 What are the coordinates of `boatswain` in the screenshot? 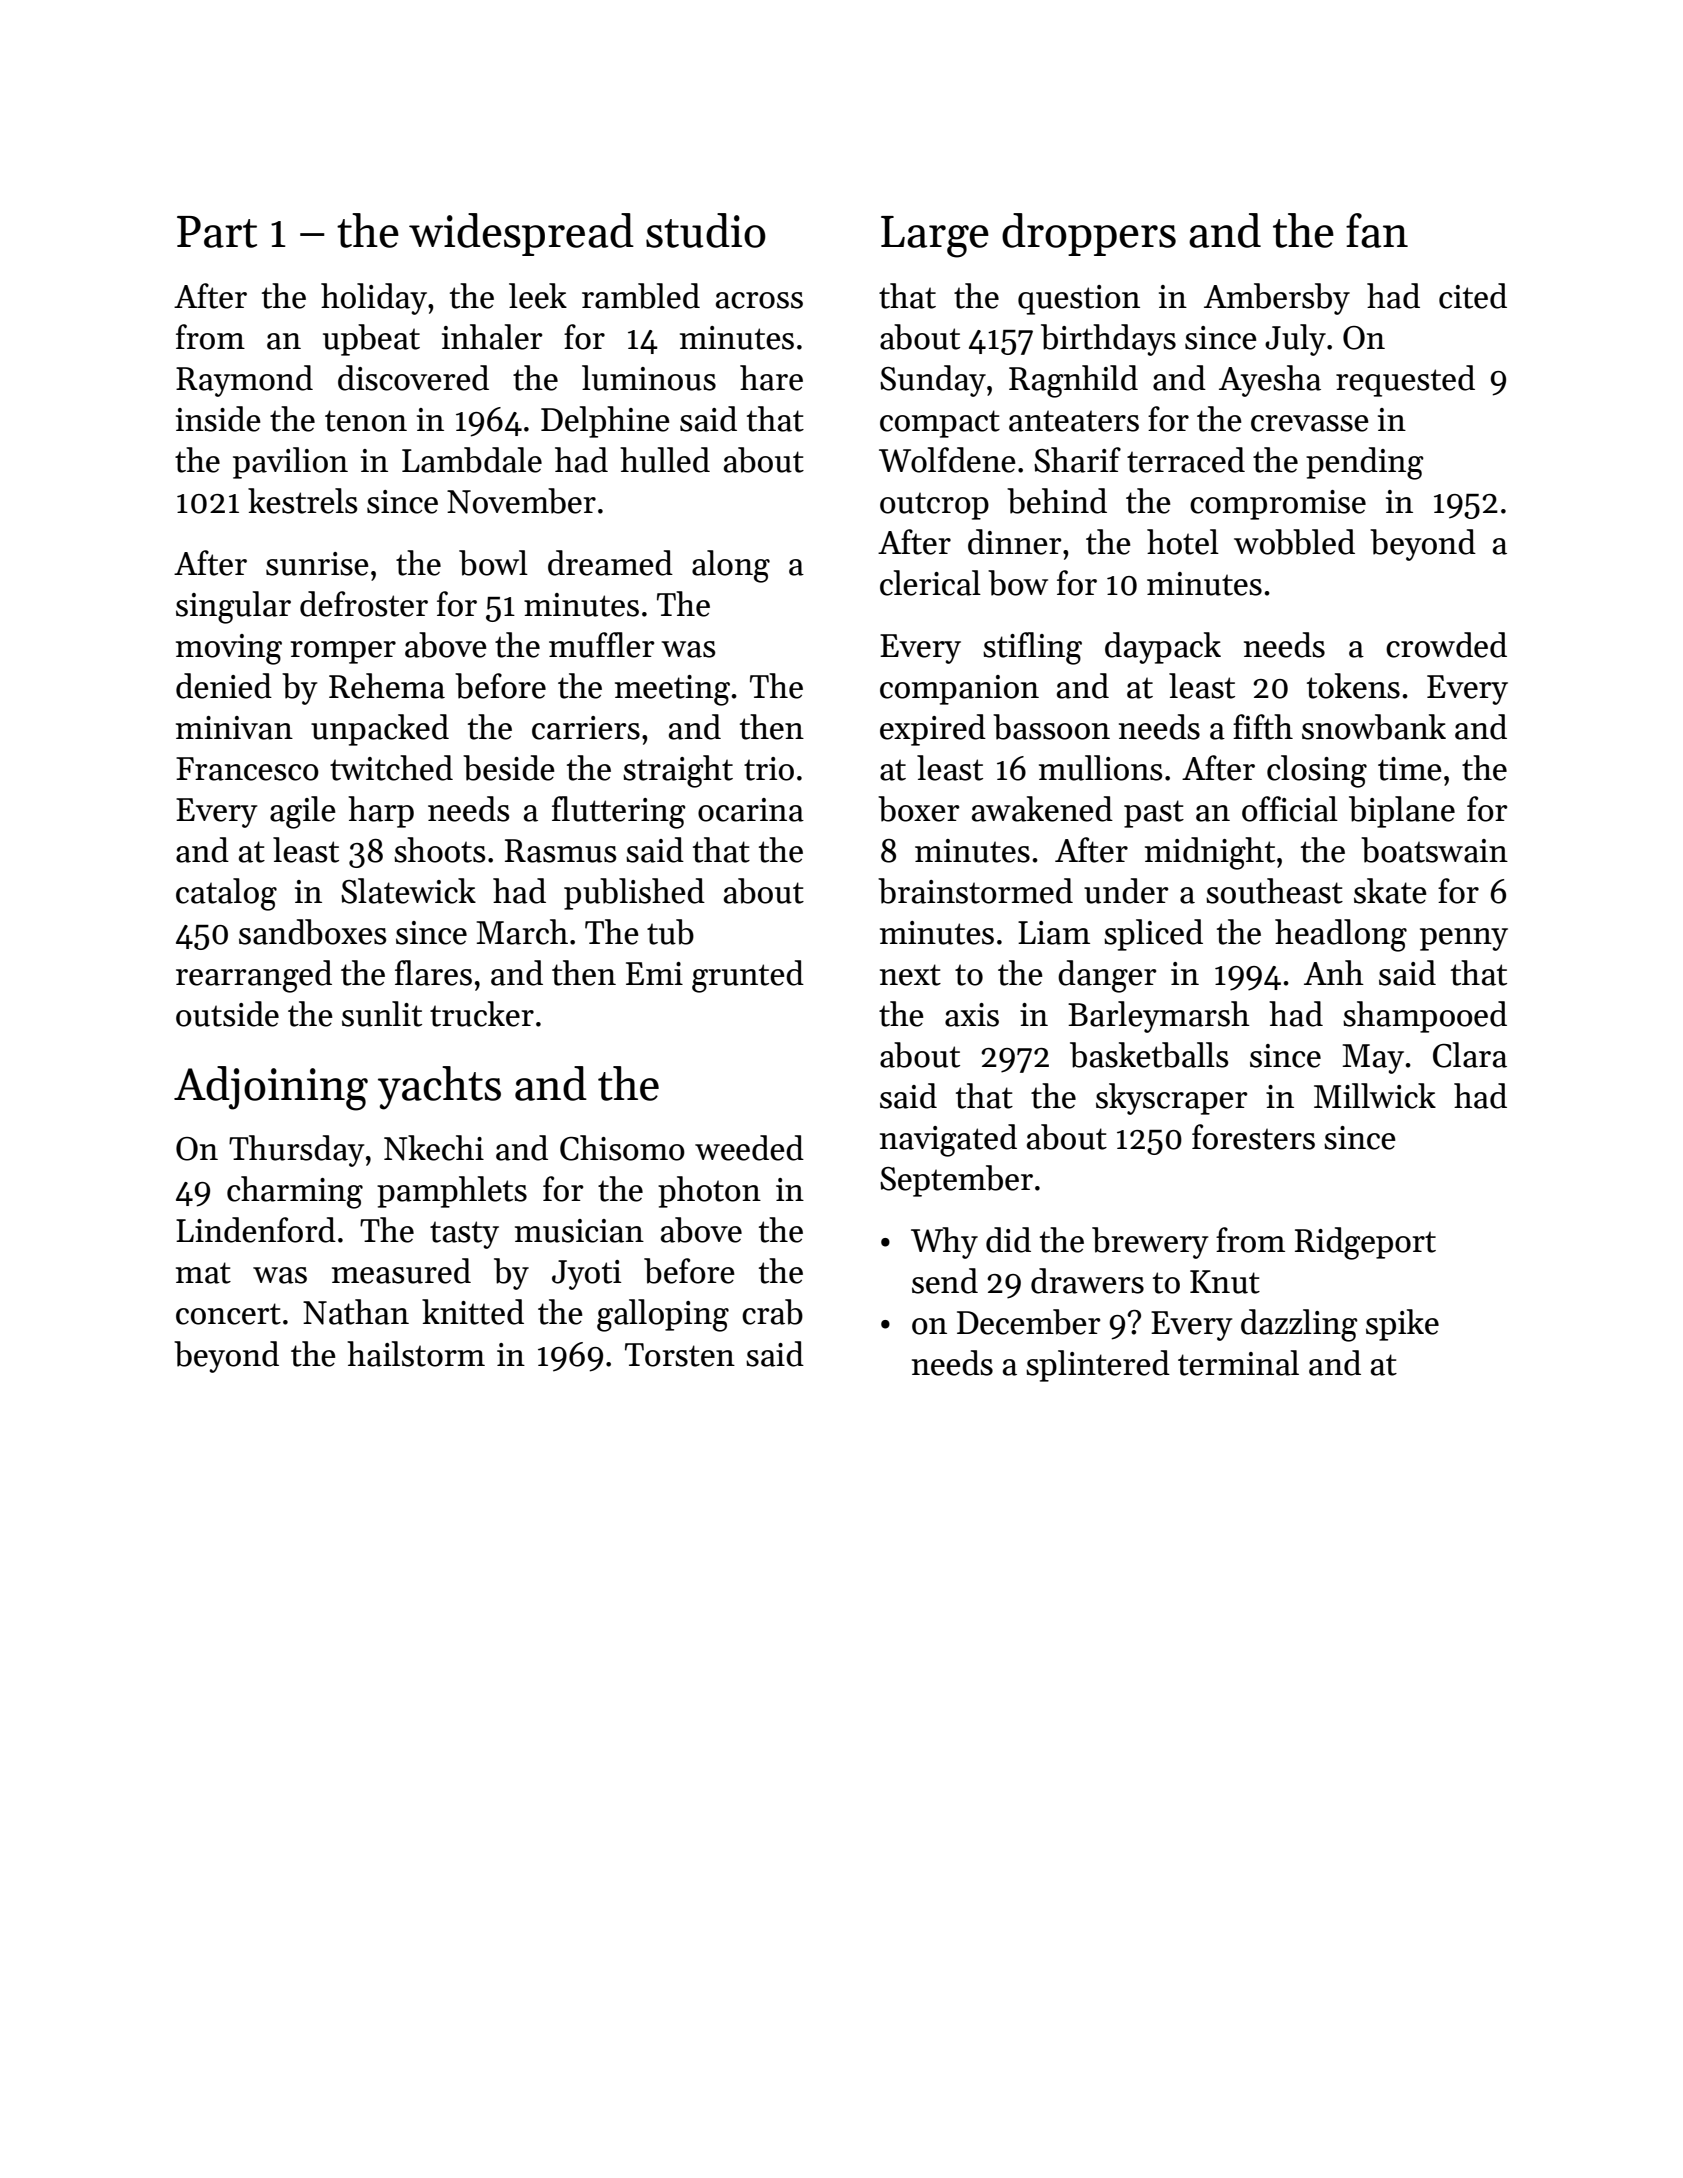 It's located at (1434, 850).
